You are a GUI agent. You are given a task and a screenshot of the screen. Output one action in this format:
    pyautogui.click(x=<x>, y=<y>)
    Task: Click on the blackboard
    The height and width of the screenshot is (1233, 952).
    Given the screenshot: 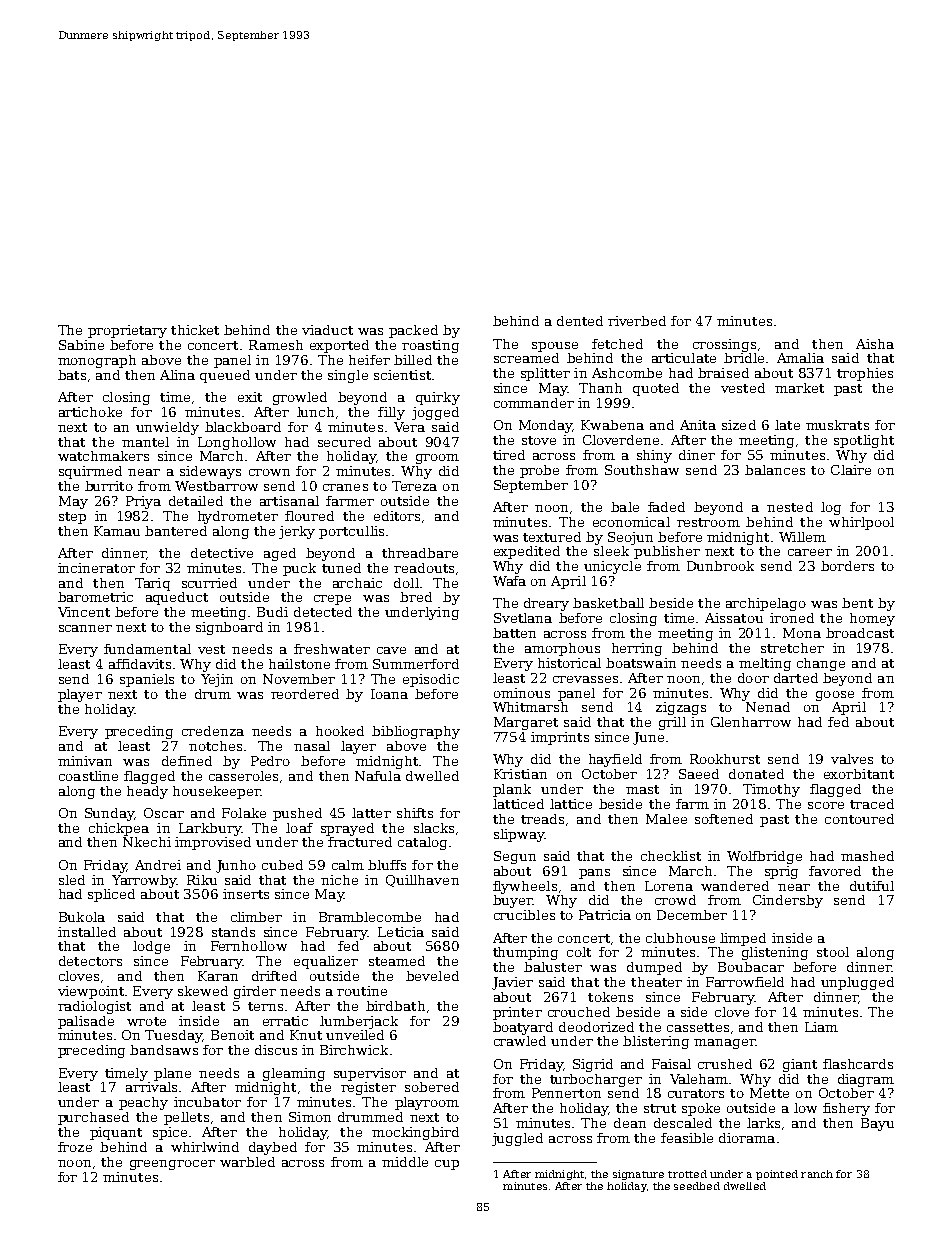 What is the action you would take?
    pyautogui.click(x=243, y=427)
